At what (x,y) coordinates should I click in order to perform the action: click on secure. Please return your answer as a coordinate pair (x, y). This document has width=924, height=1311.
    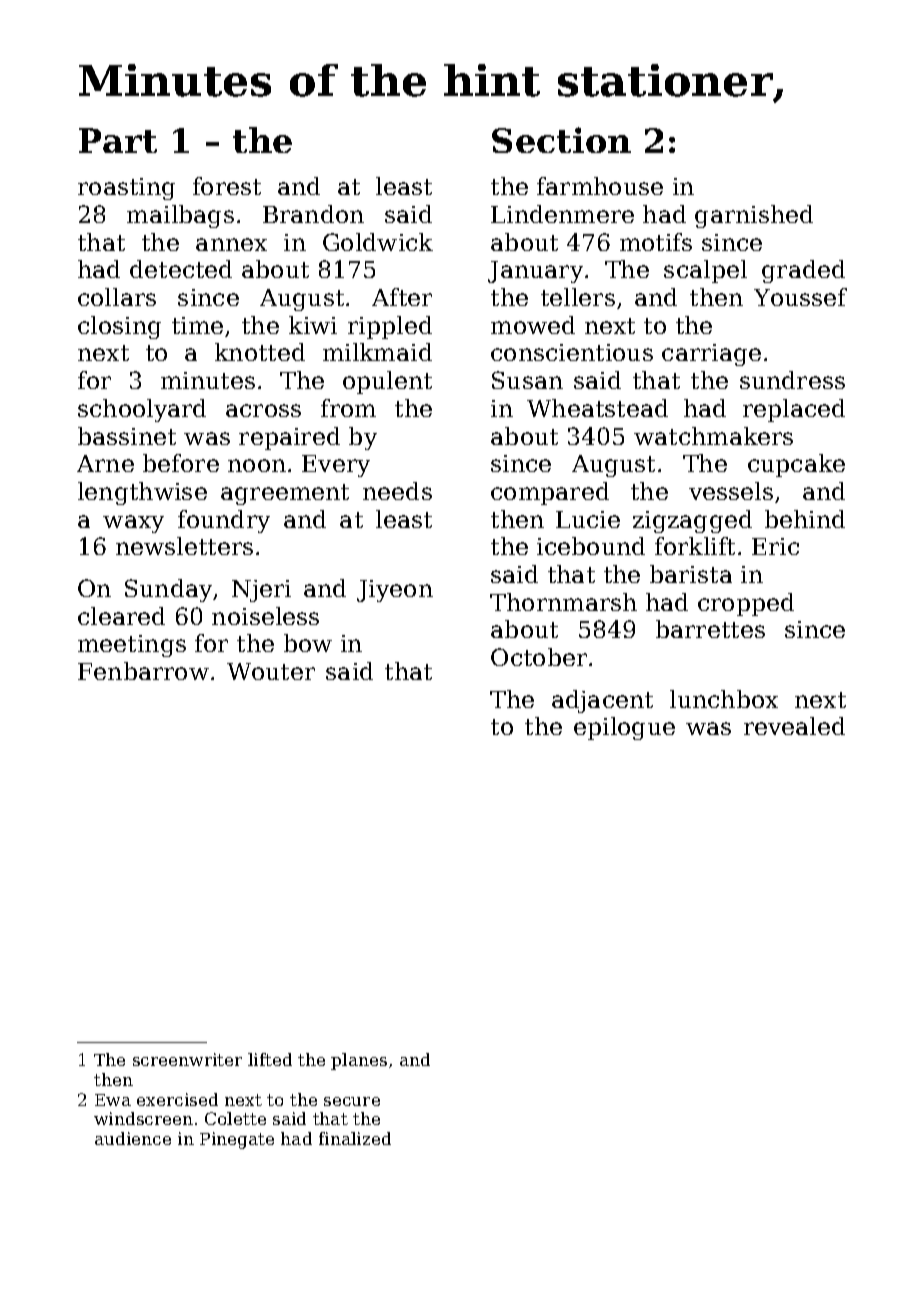
    Looking at the image, I should click on (352, 1101).
